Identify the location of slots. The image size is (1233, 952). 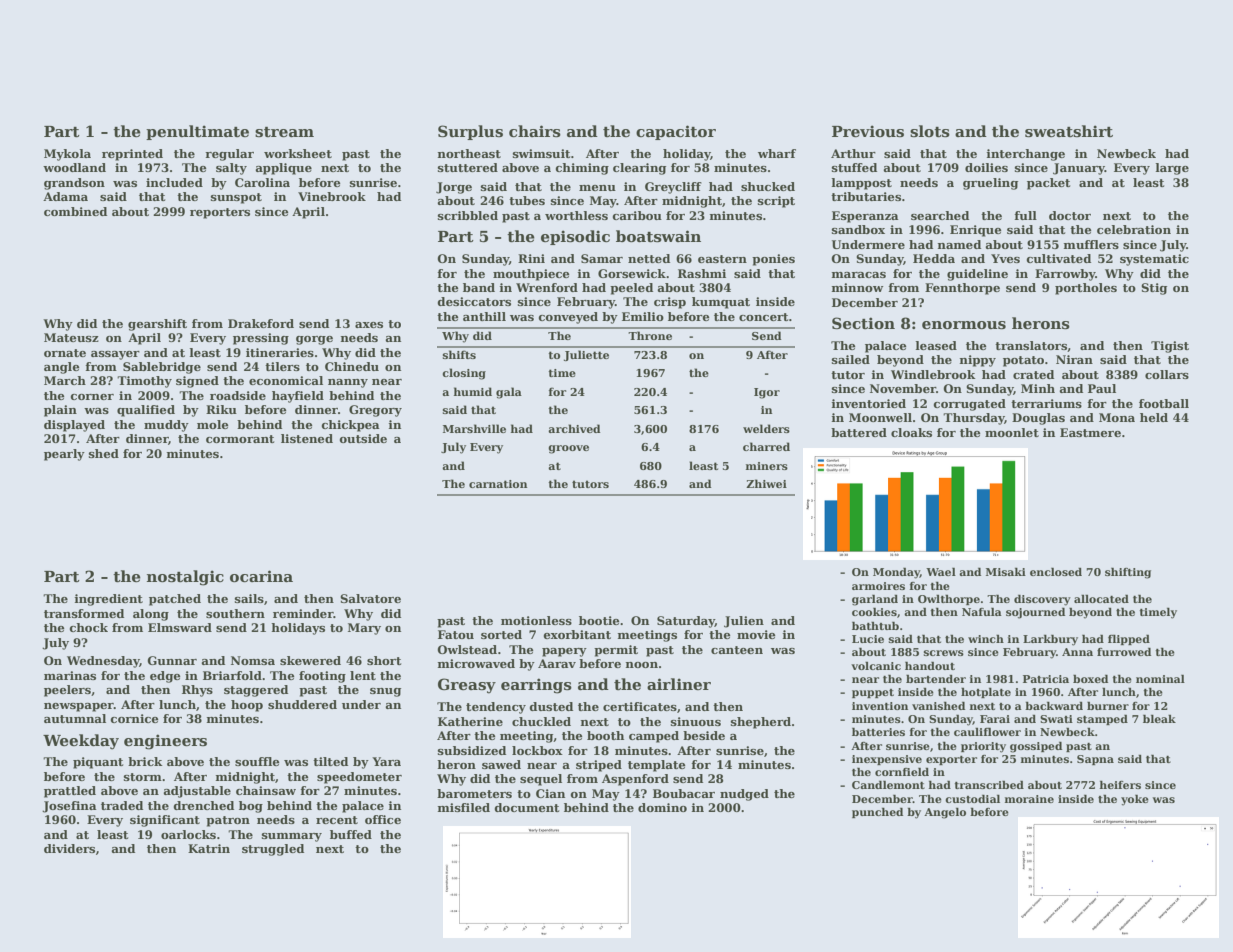
(930, 131).
